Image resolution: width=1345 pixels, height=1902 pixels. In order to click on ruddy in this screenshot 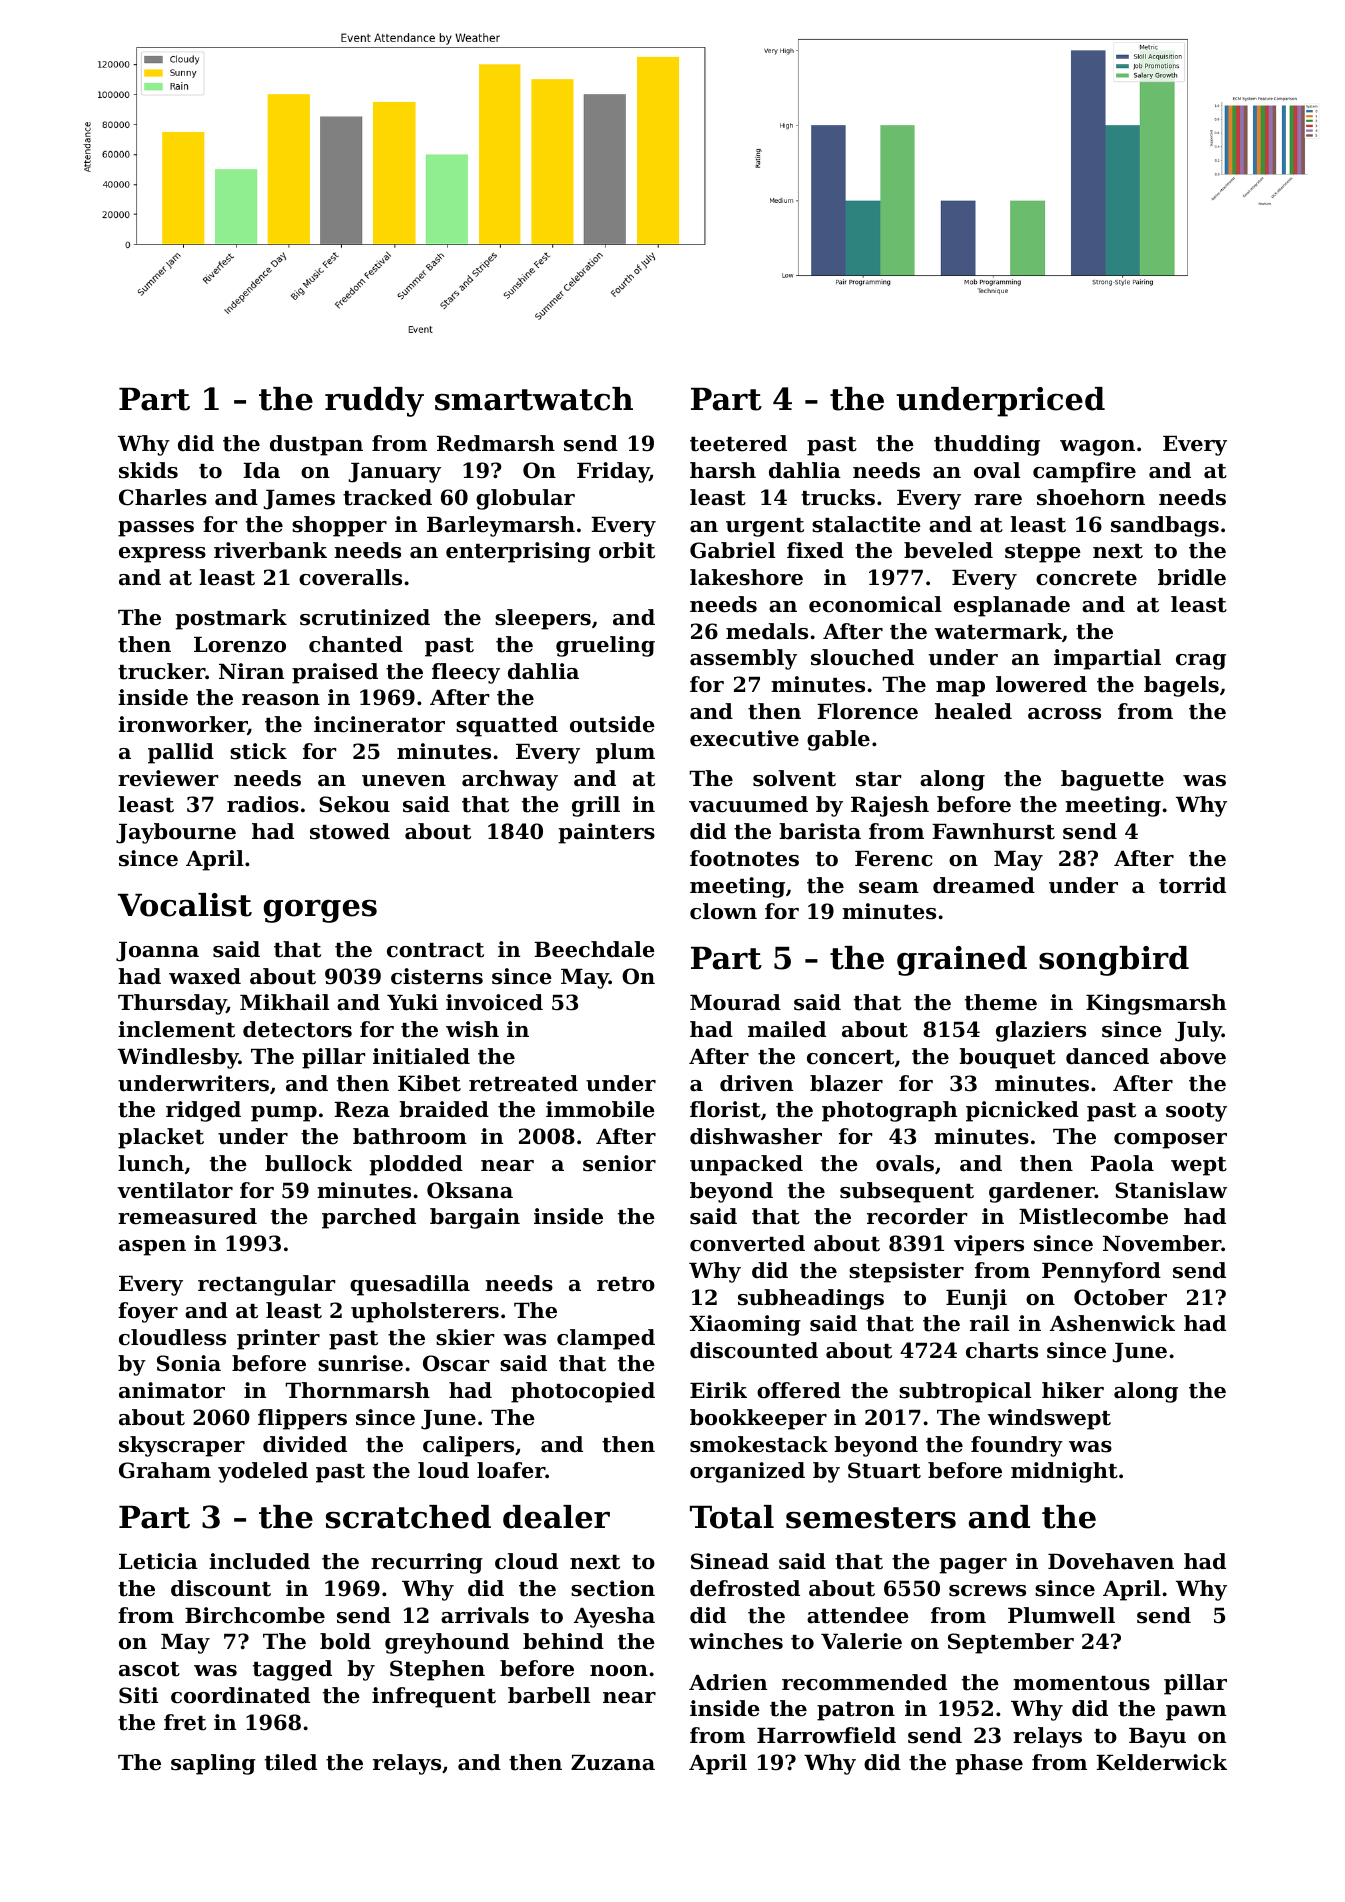, I will do `click(374, 402)`.
